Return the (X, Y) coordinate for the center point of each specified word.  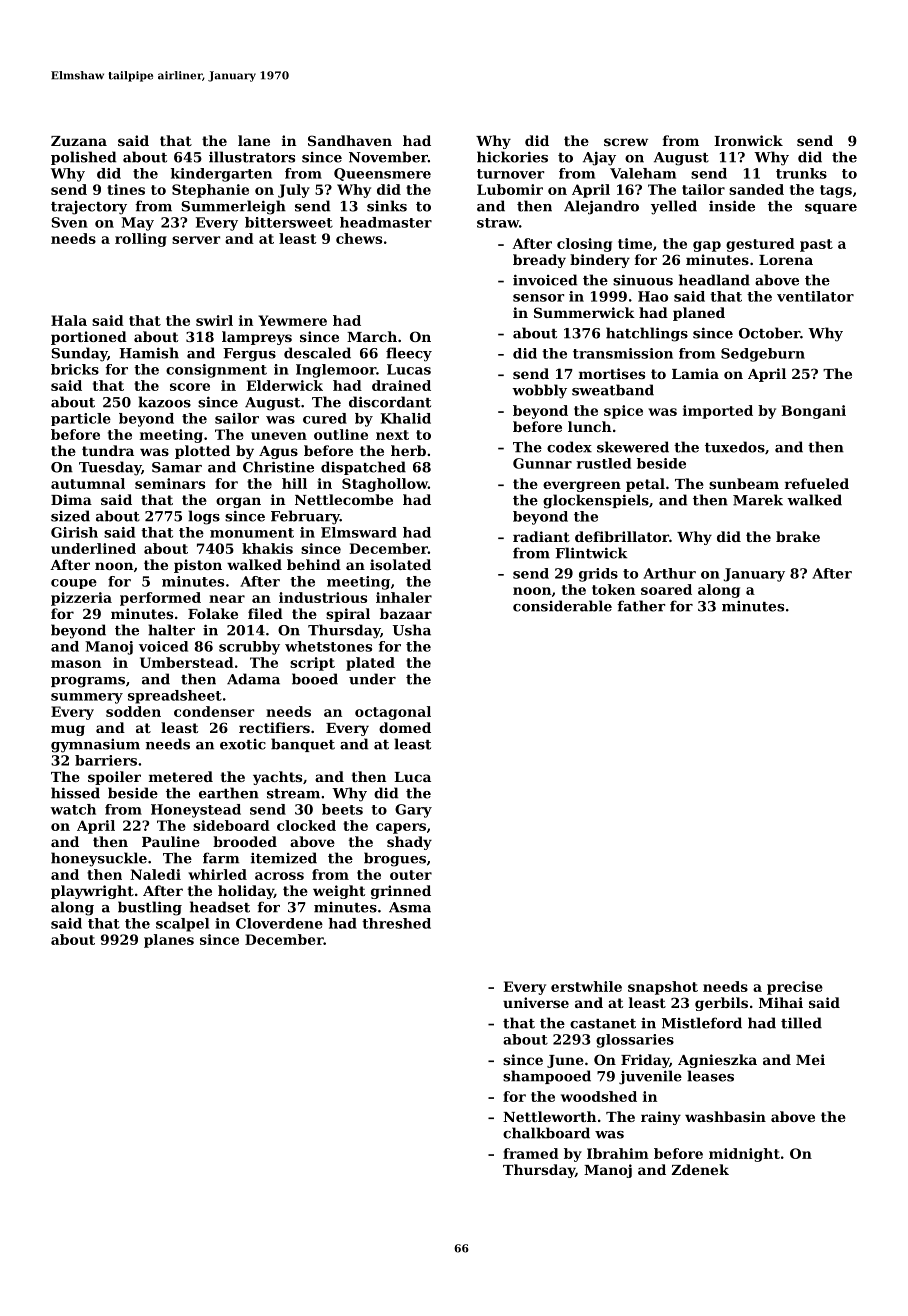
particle (81, 419)
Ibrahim (618, 1153)
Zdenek (700, 1169)
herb (408, 450)
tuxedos (735, 447)
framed (531, 1153)
